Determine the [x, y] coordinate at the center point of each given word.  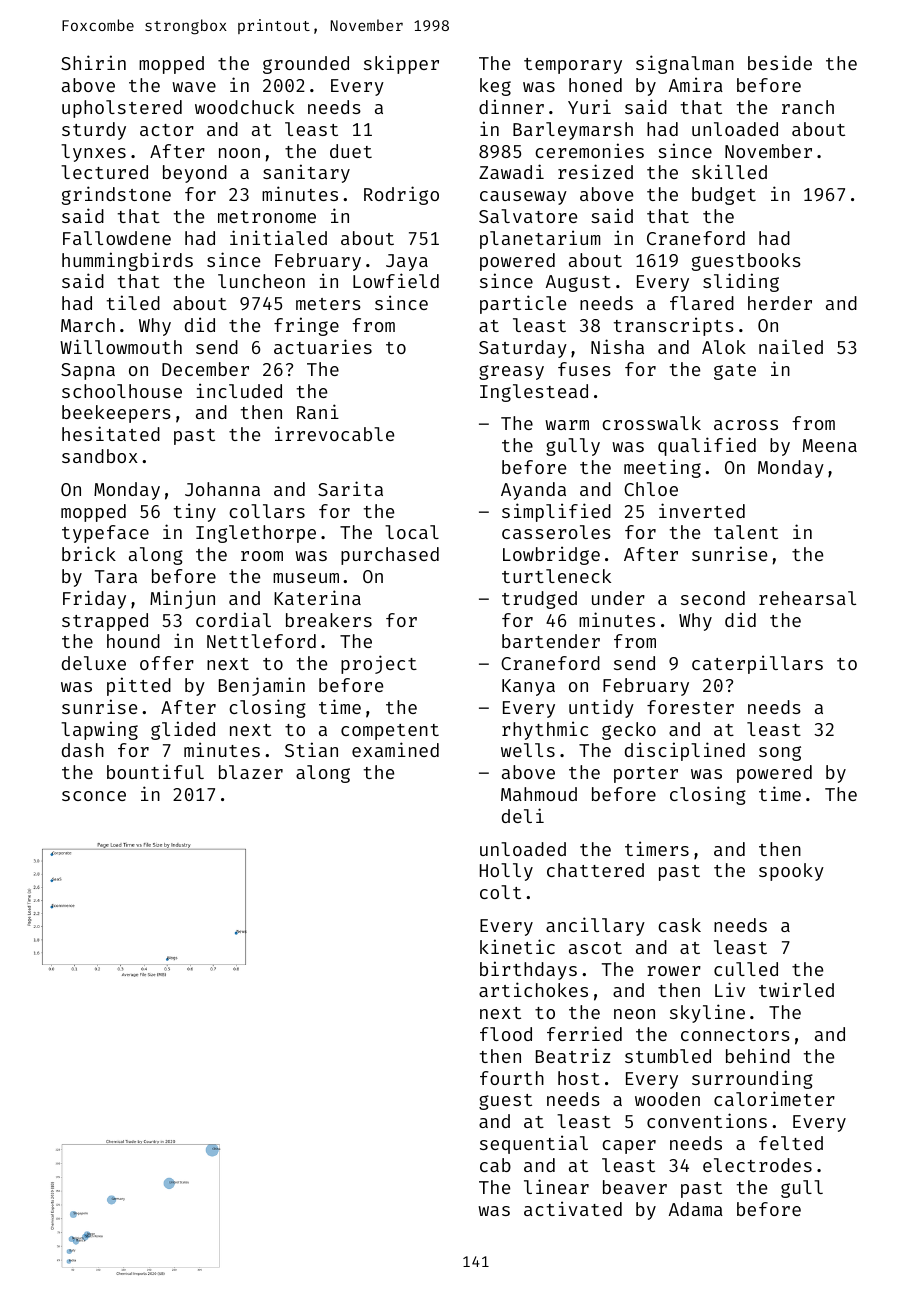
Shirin [93, 62]
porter [646, 775]
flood [506, 1034]
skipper [401, 64]
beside [780, 62]
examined [395, 749]
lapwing [99, 730]
